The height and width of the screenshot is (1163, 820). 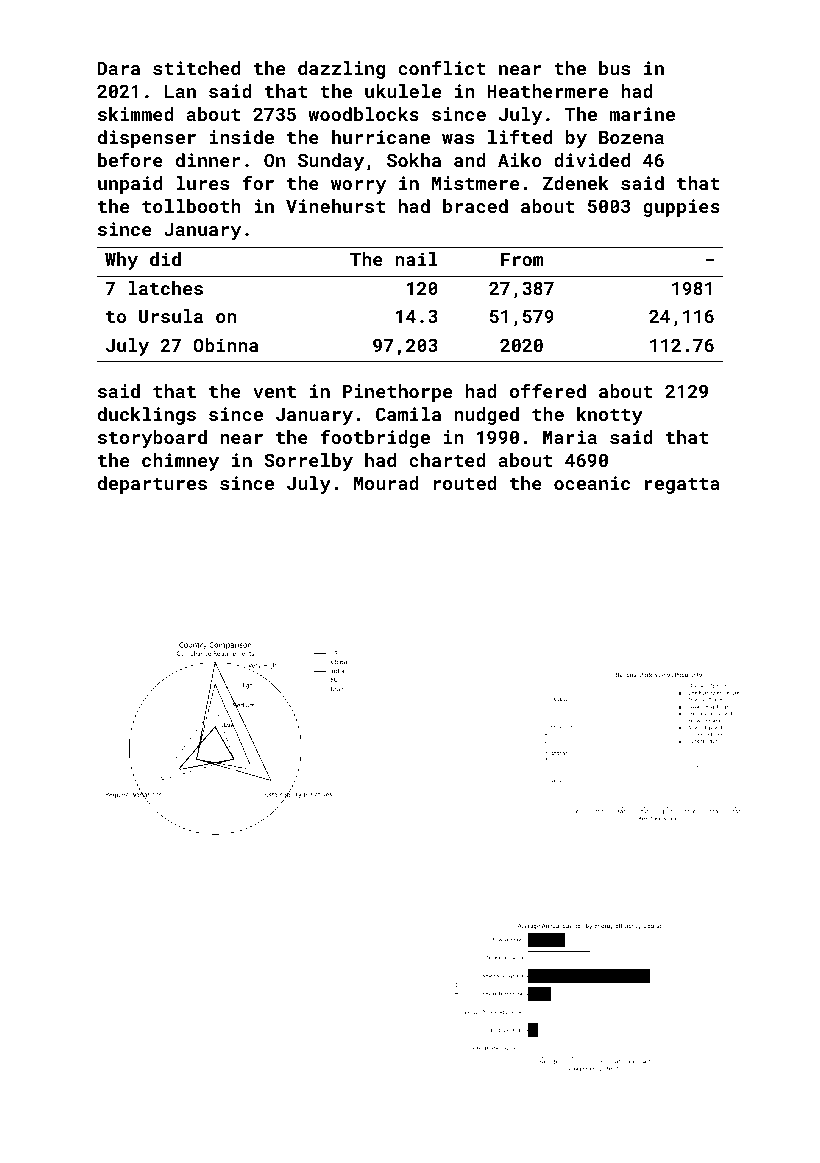 What do you see at coordinates (610, 416) in the screenshot?
I see `knotty` at bounding box center [610, 416].
